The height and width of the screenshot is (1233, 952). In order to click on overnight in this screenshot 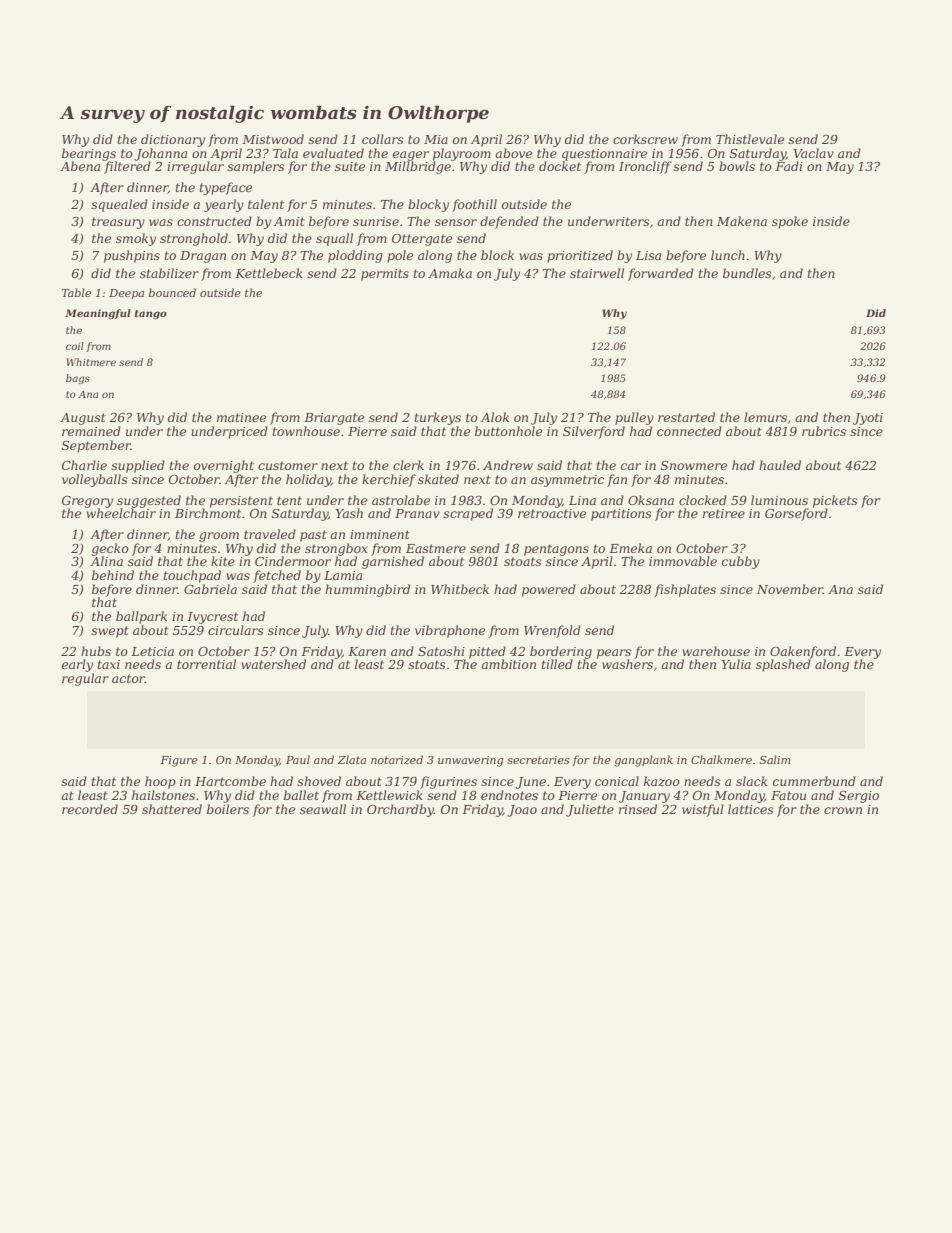, I will do `click(224, 466)`.
